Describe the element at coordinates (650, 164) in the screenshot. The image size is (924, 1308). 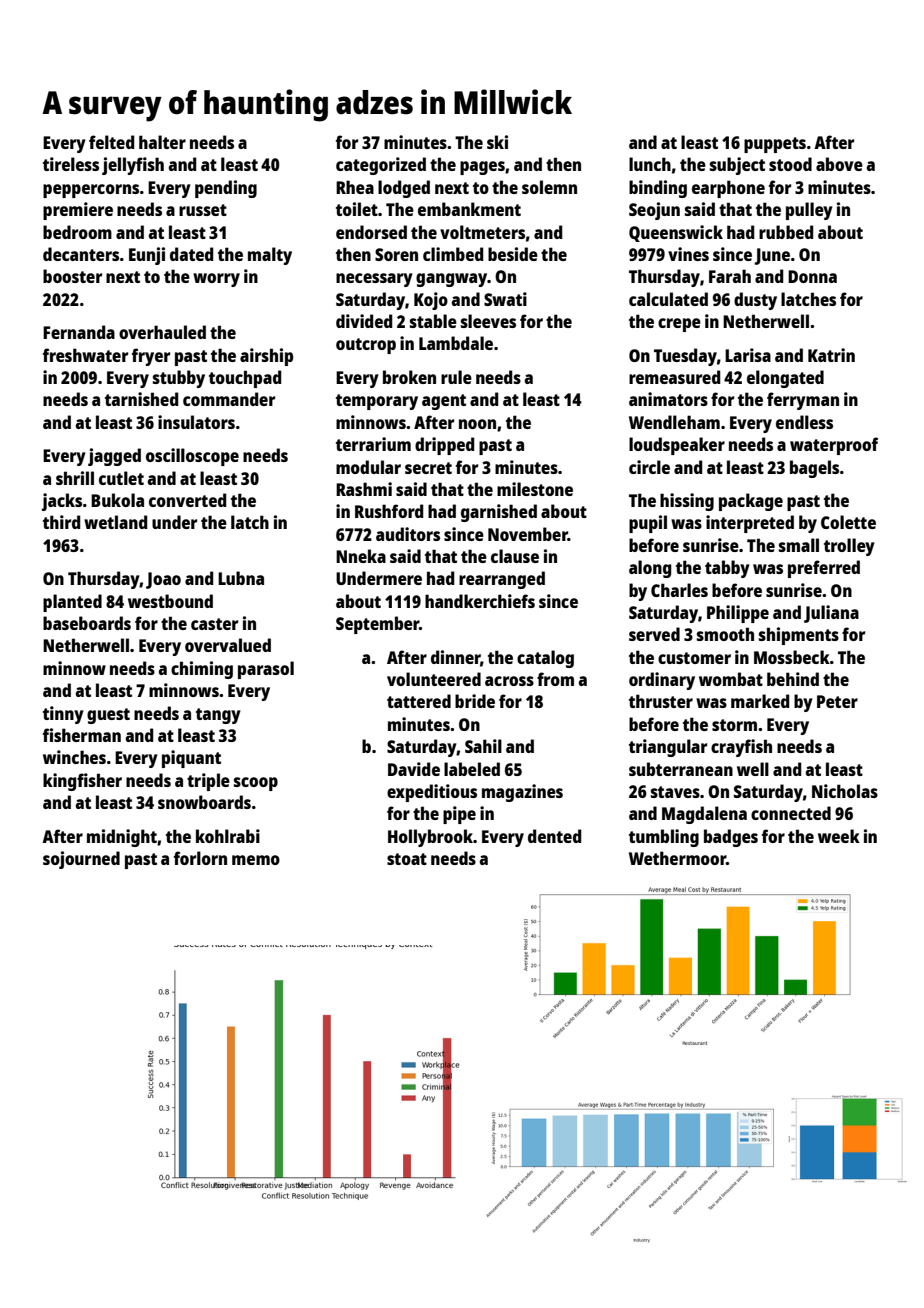
I see `lunch` at that location.
